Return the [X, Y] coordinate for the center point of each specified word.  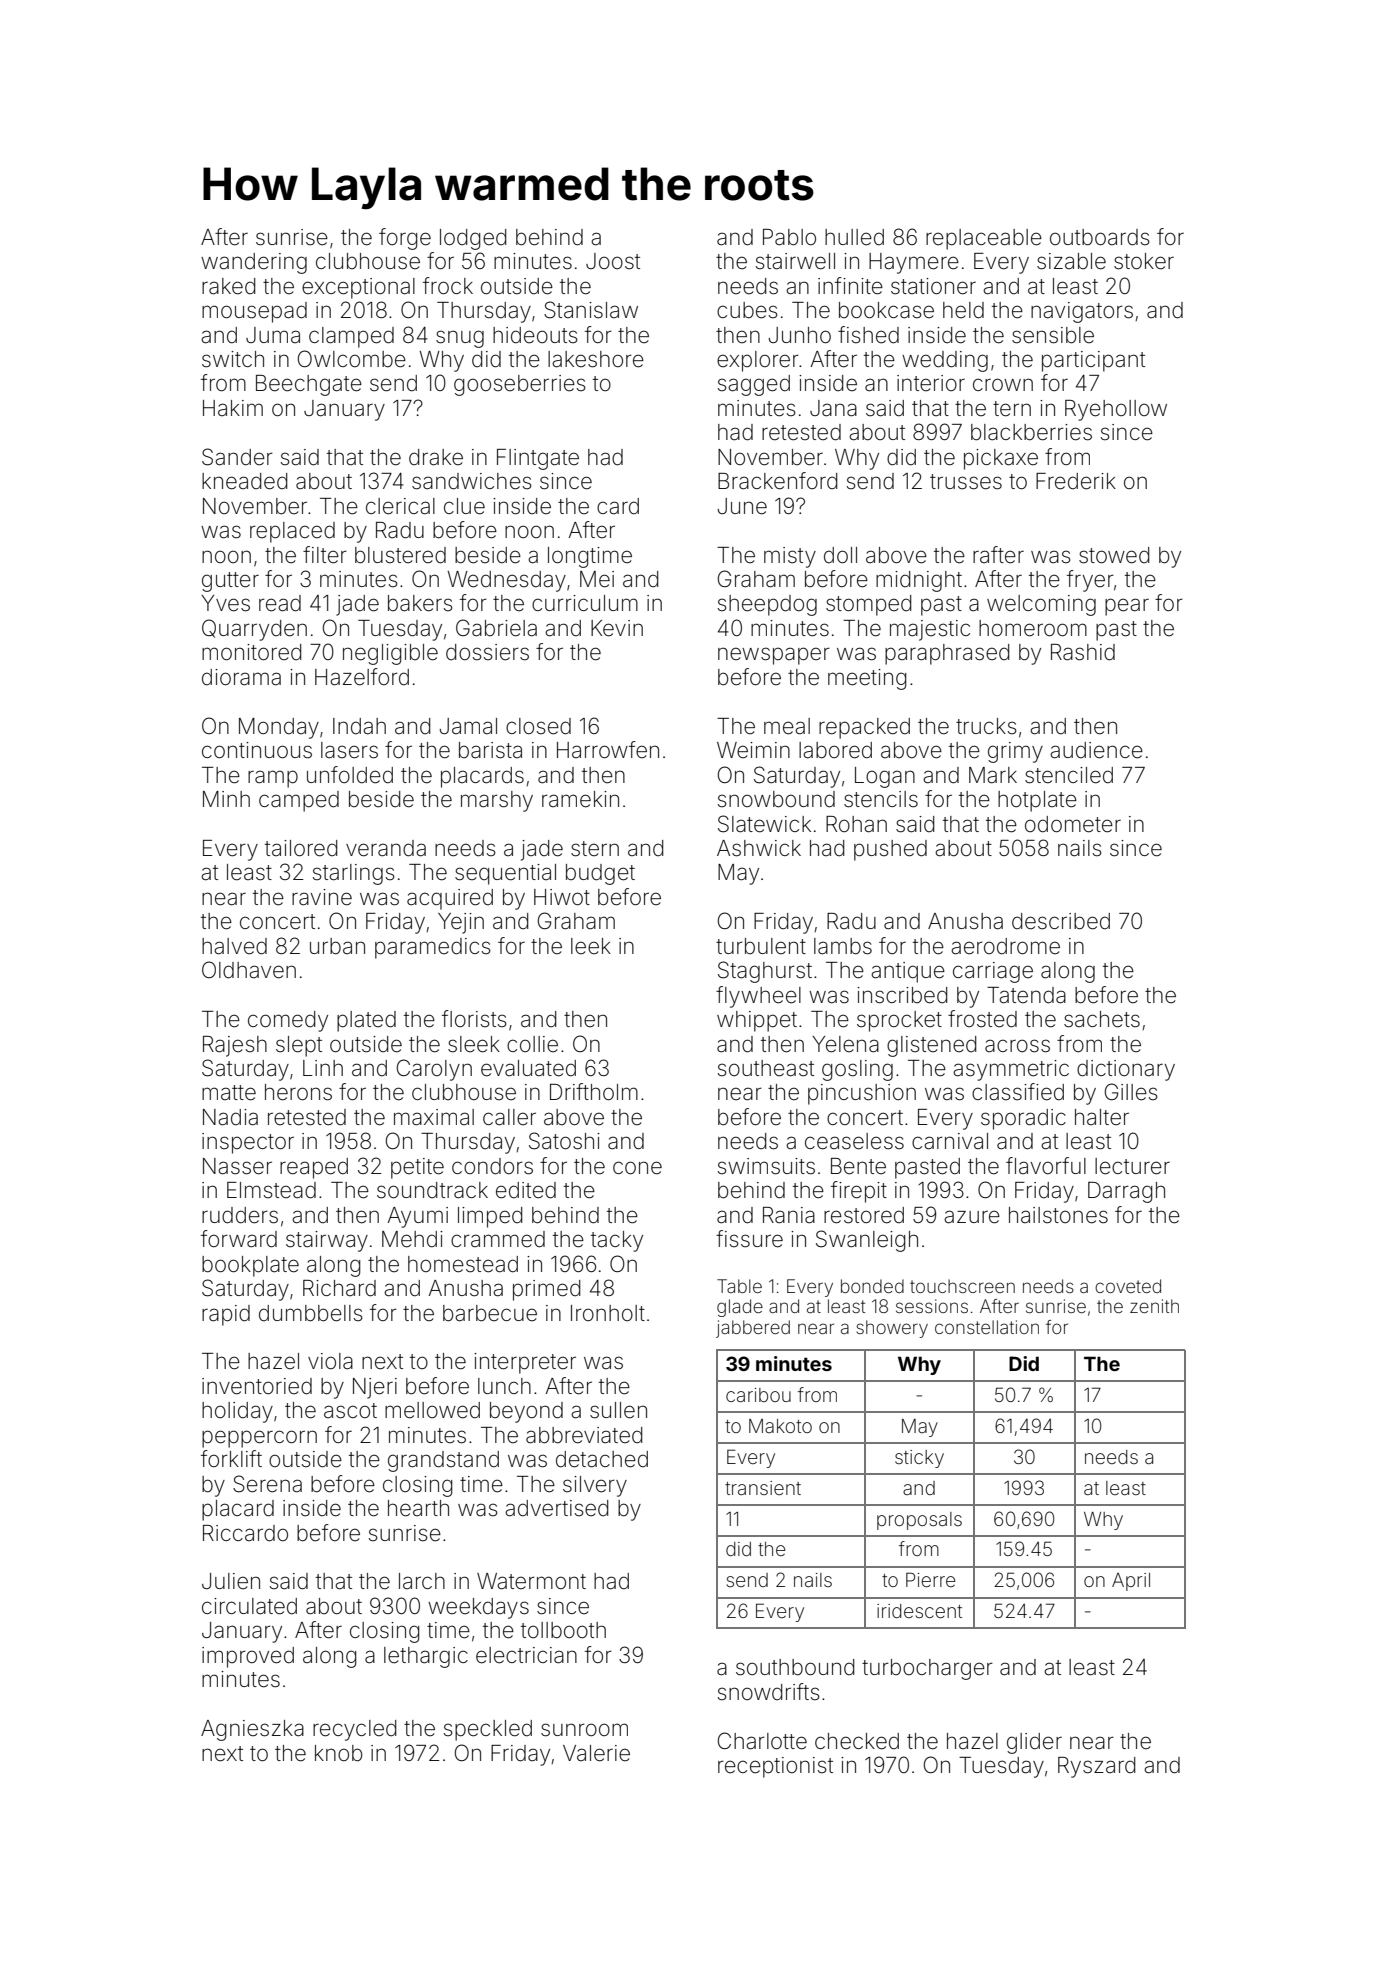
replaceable [984, 239]
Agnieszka [252, 1730]
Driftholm [594, 1091]
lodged [473, 239]
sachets [1102, 1019]
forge [405, 239]
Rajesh [235, 1046]
